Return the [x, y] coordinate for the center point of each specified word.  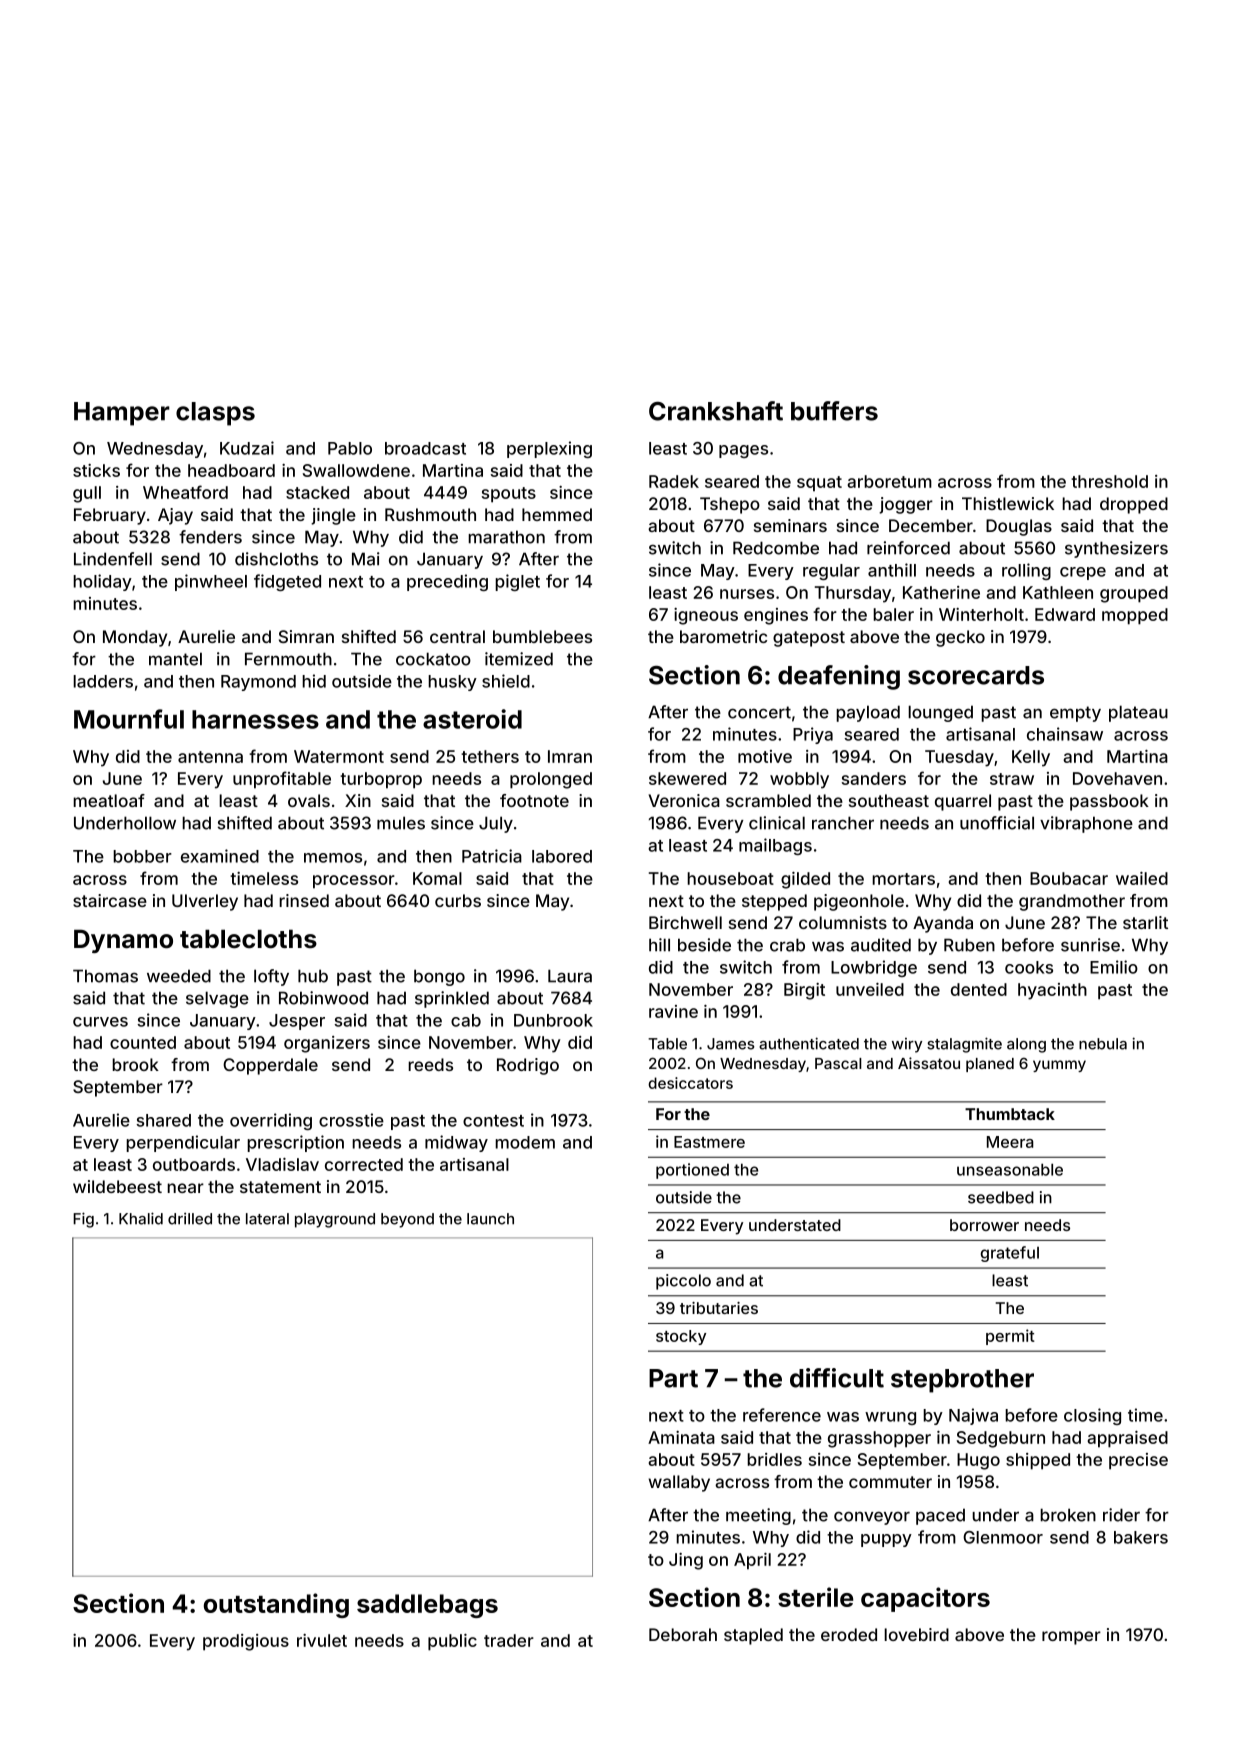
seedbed [1001, 1197]
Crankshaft [716, 411]
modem [525, 1142]
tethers [490, 756]
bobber [142, 856]
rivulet [322, 1640]
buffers [834, 411]
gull [87, 494]
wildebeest [117, 1186]
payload [868, 713]
